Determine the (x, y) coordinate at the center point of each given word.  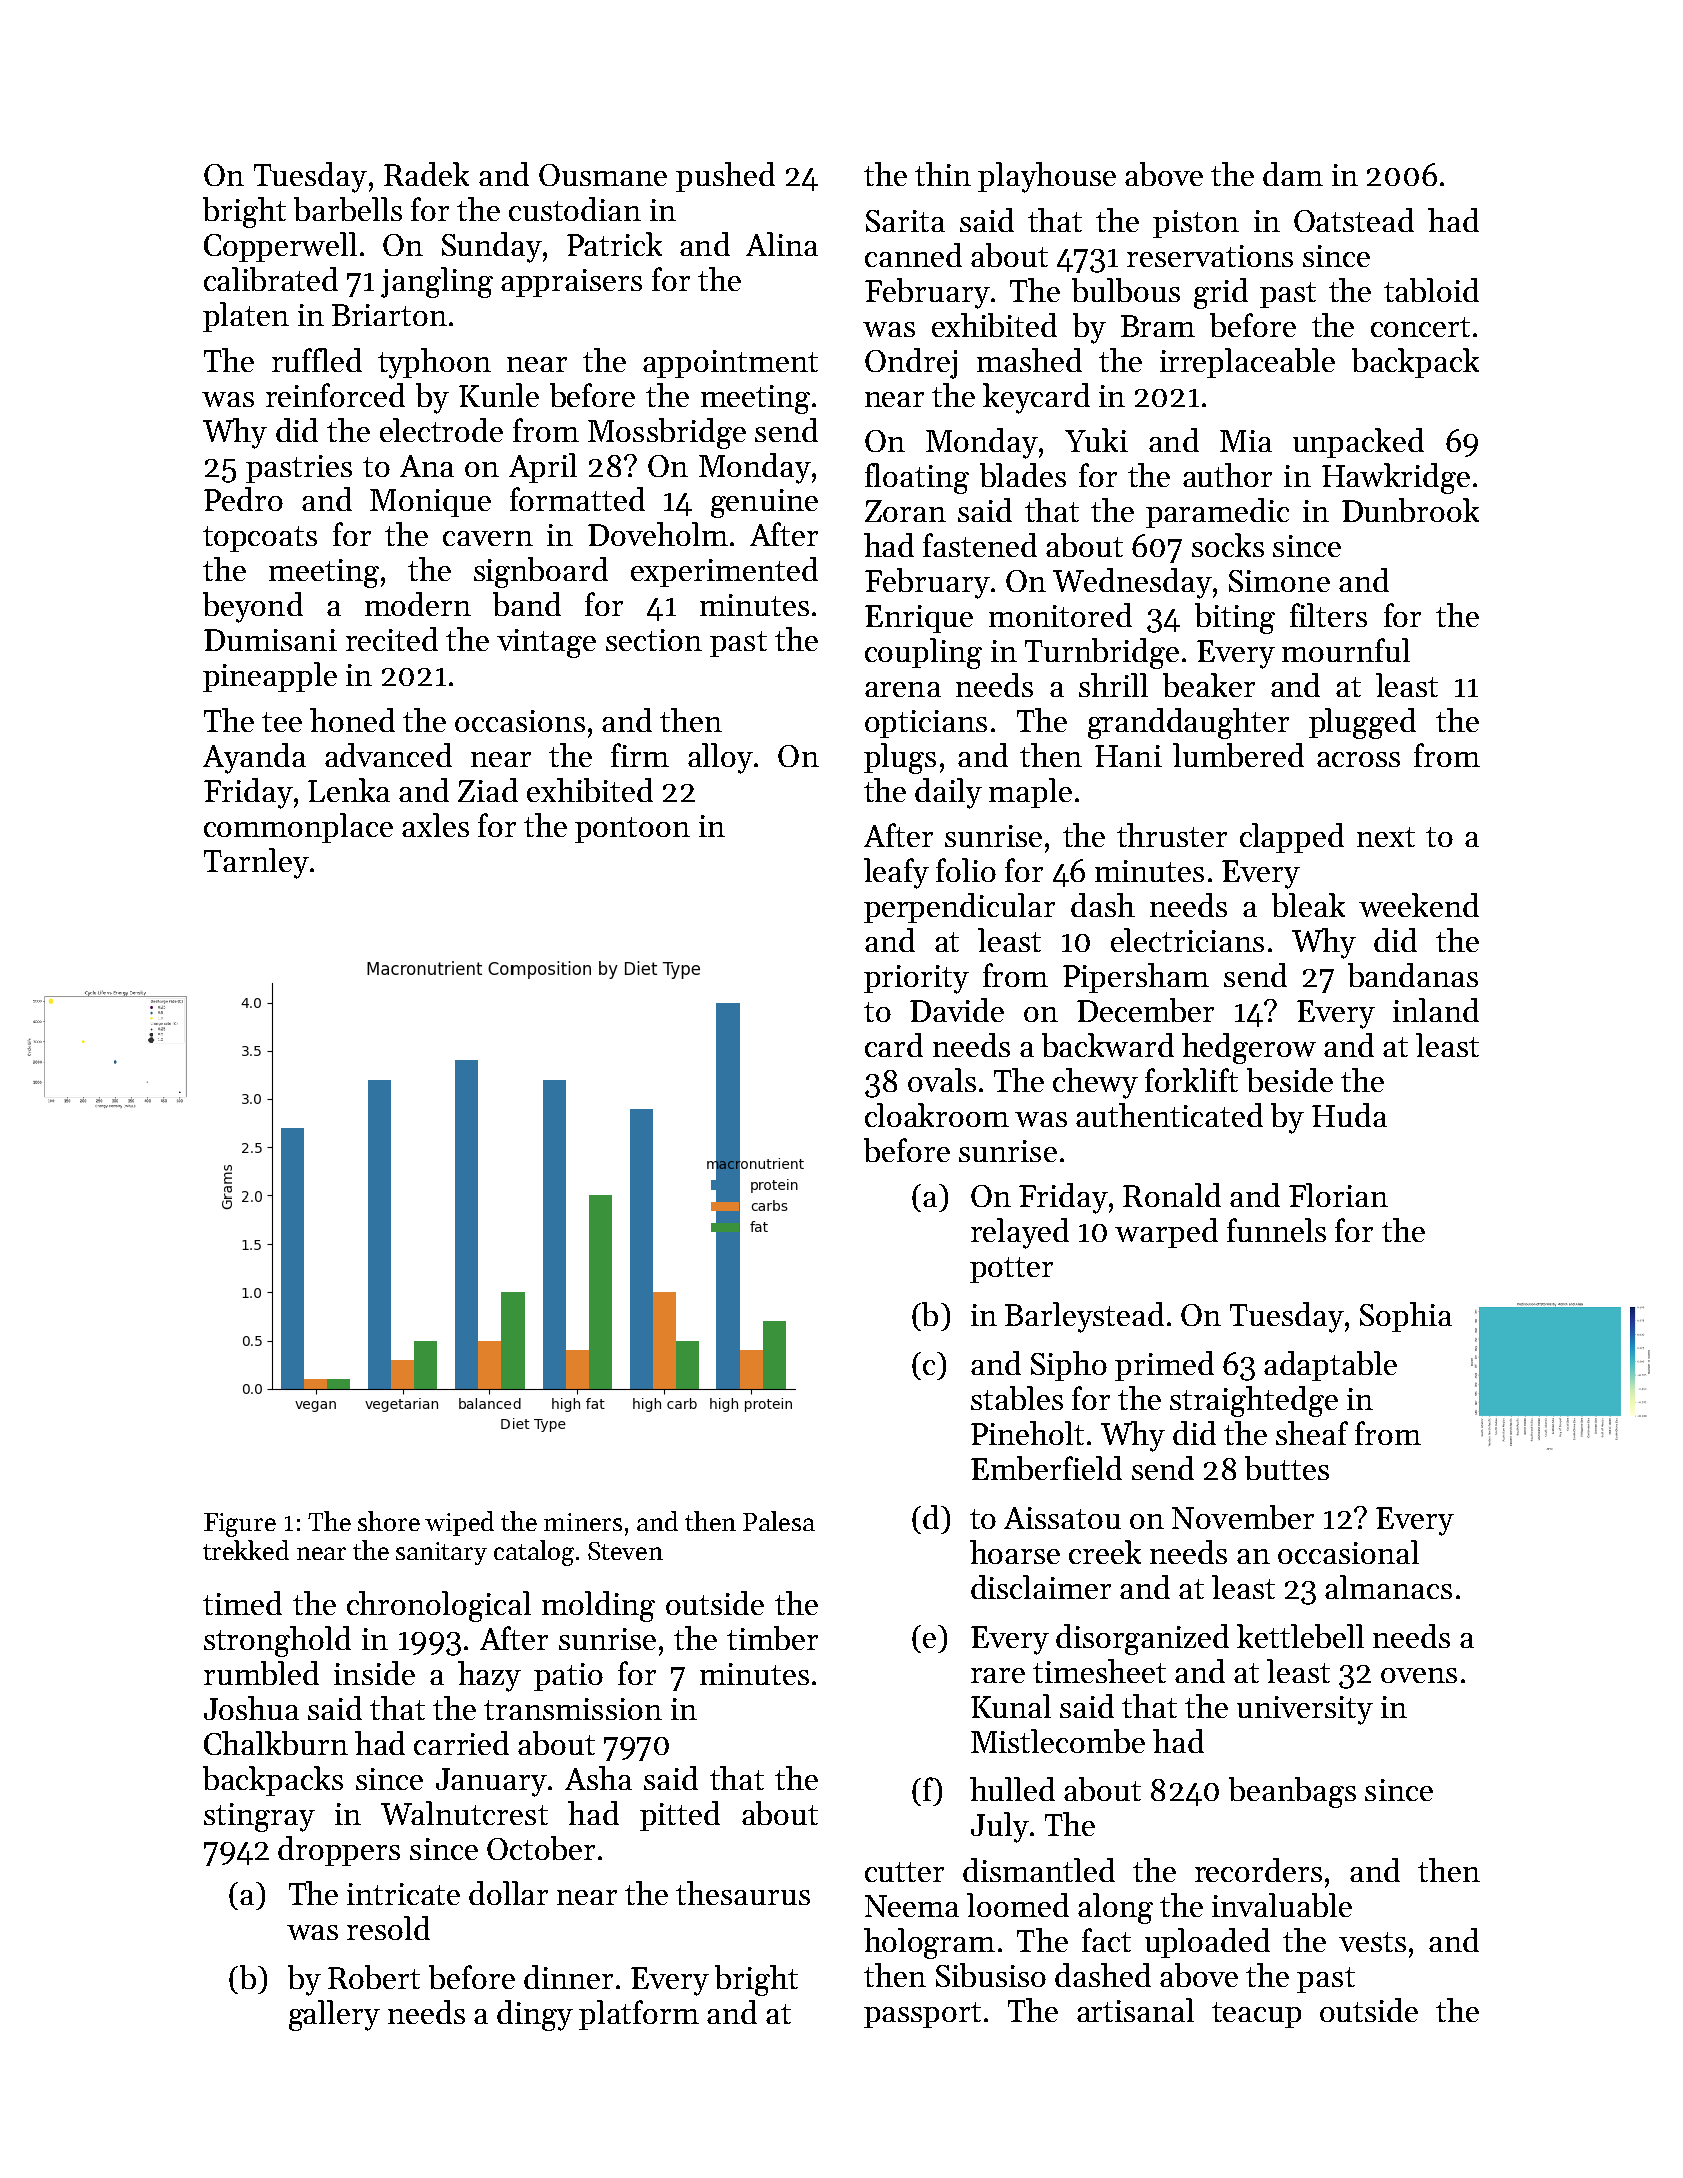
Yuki (1096, 440)
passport (922, 2015)
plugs (900, 758)
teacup (1256, 2015)
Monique (430, 503)
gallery (334, 2015)
